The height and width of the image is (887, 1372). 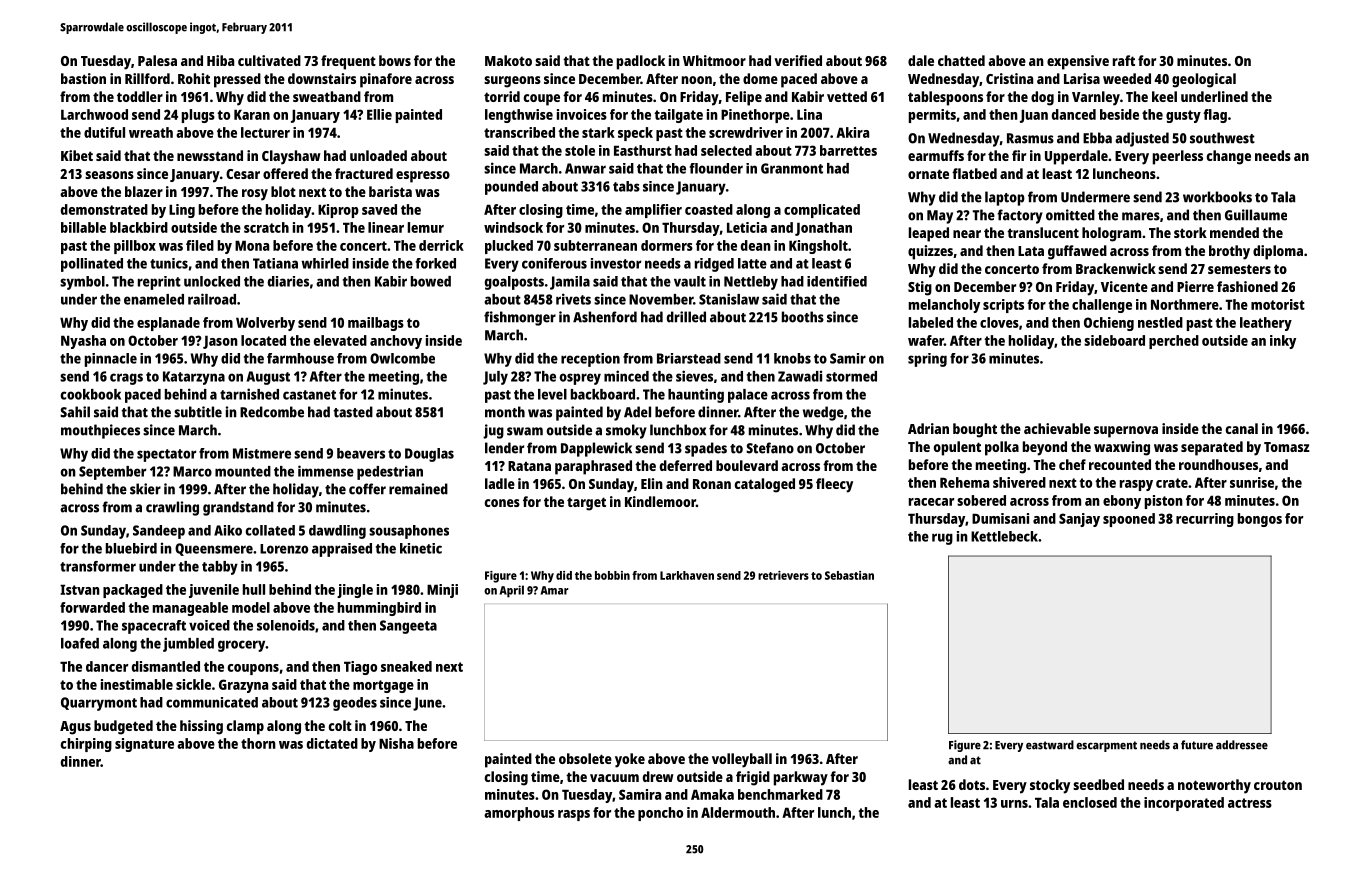 What do you see at coordinates (780, 794) in the image?
I see `benchmarked` at bounding box center [780, 794].
